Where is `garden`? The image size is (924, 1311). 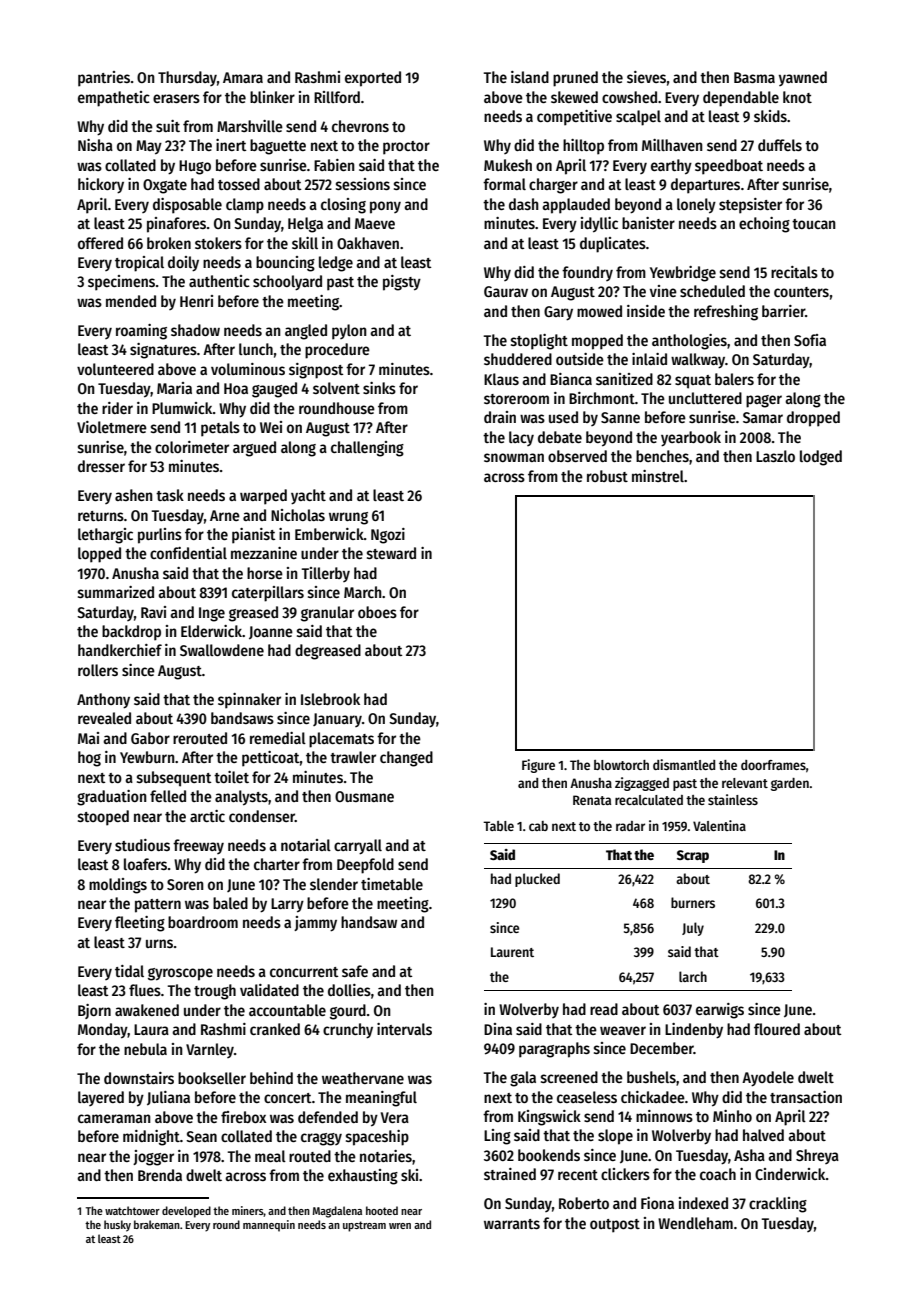 garden is located at coordinates (790, 784).
